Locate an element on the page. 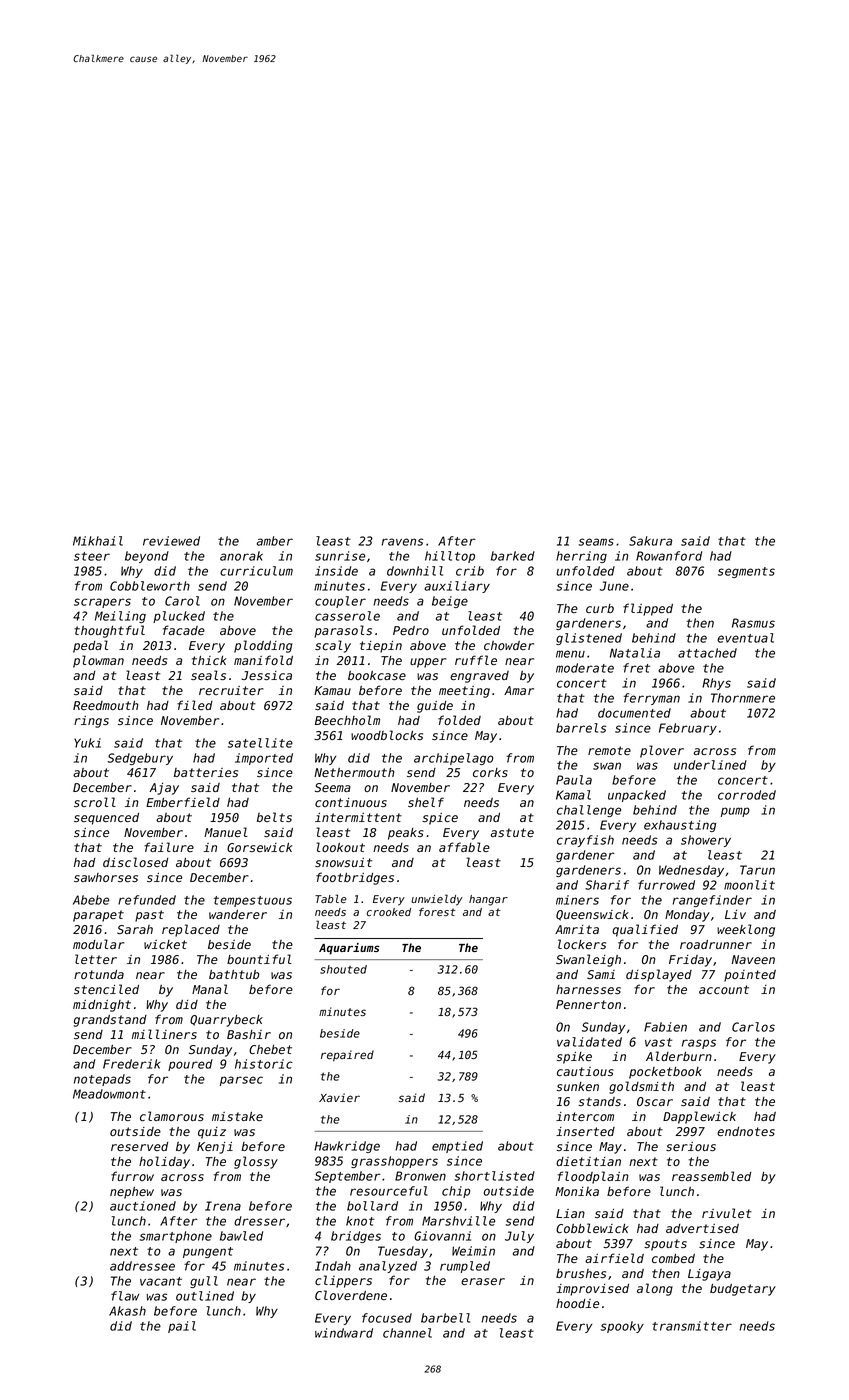 The width and height of the image is (849, 1400). Gorsewick is located at coordinates (259, 847).
